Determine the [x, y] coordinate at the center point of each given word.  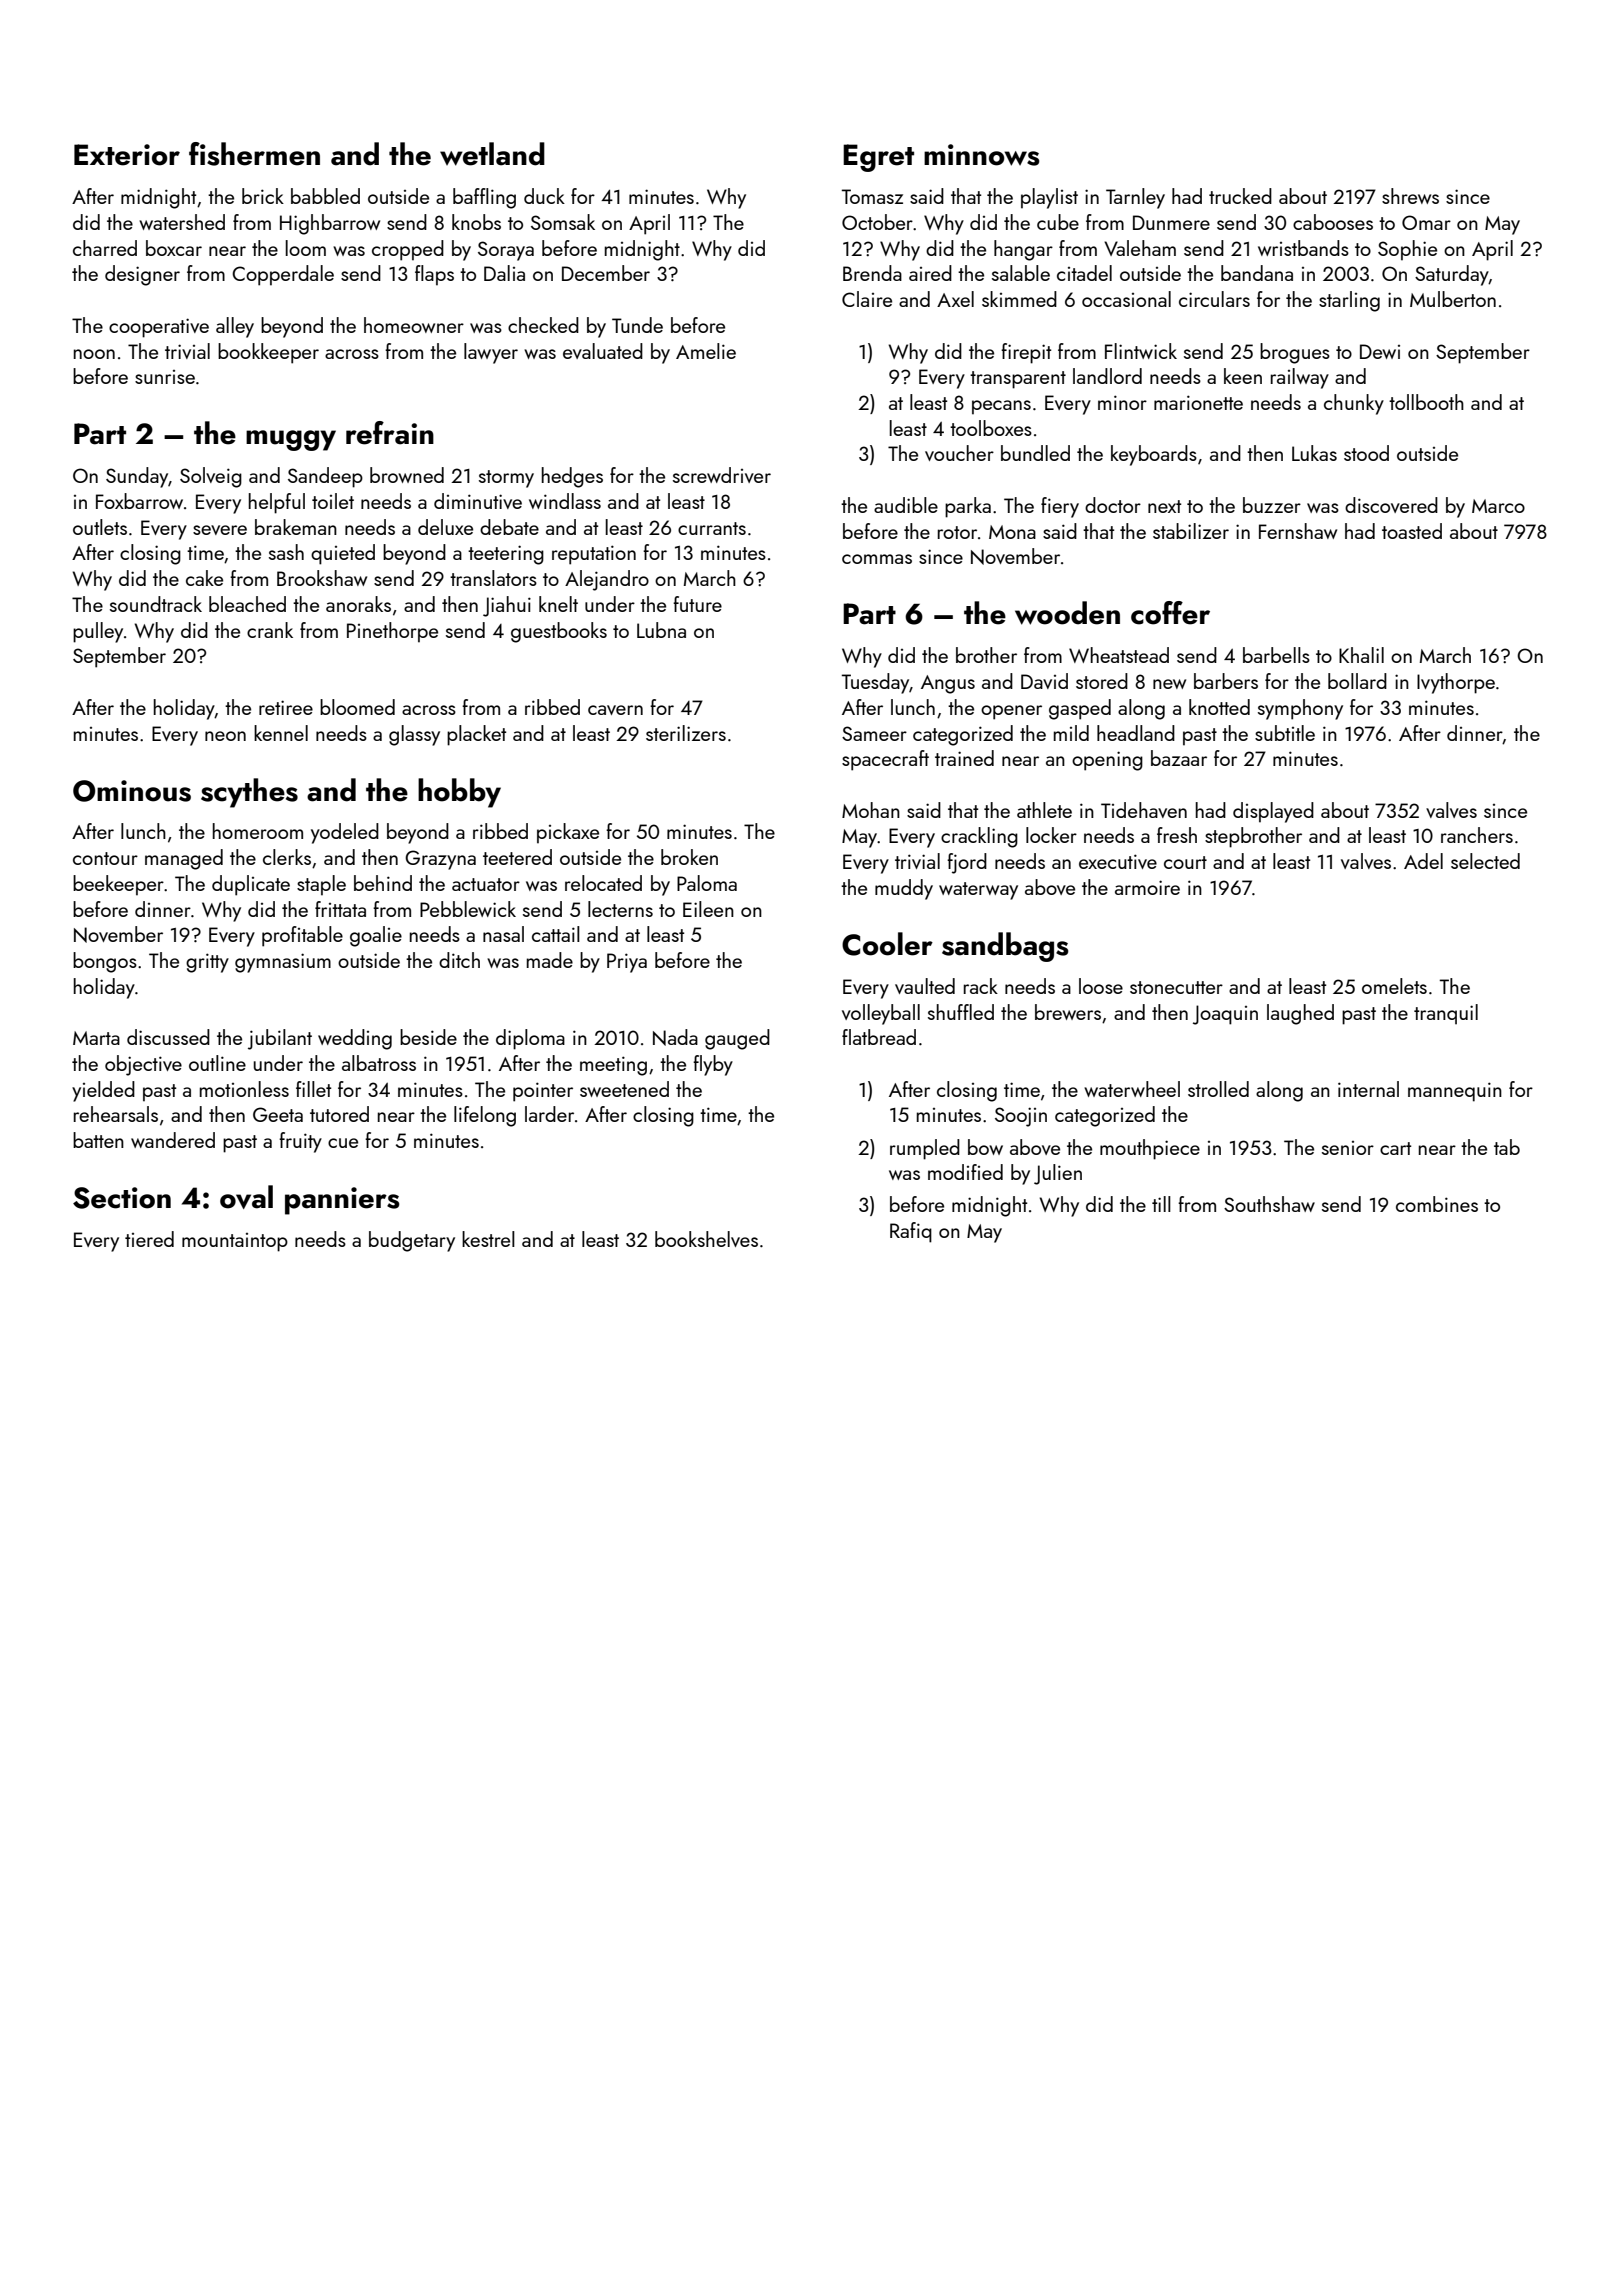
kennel [281, 733]
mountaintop [235, 1242]
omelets [1394, 986]
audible [906, 505]
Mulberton [1453, 299]
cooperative [159, 328]
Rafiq [911, 1232]
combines [1437, 1204]
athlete [1044, 810]
